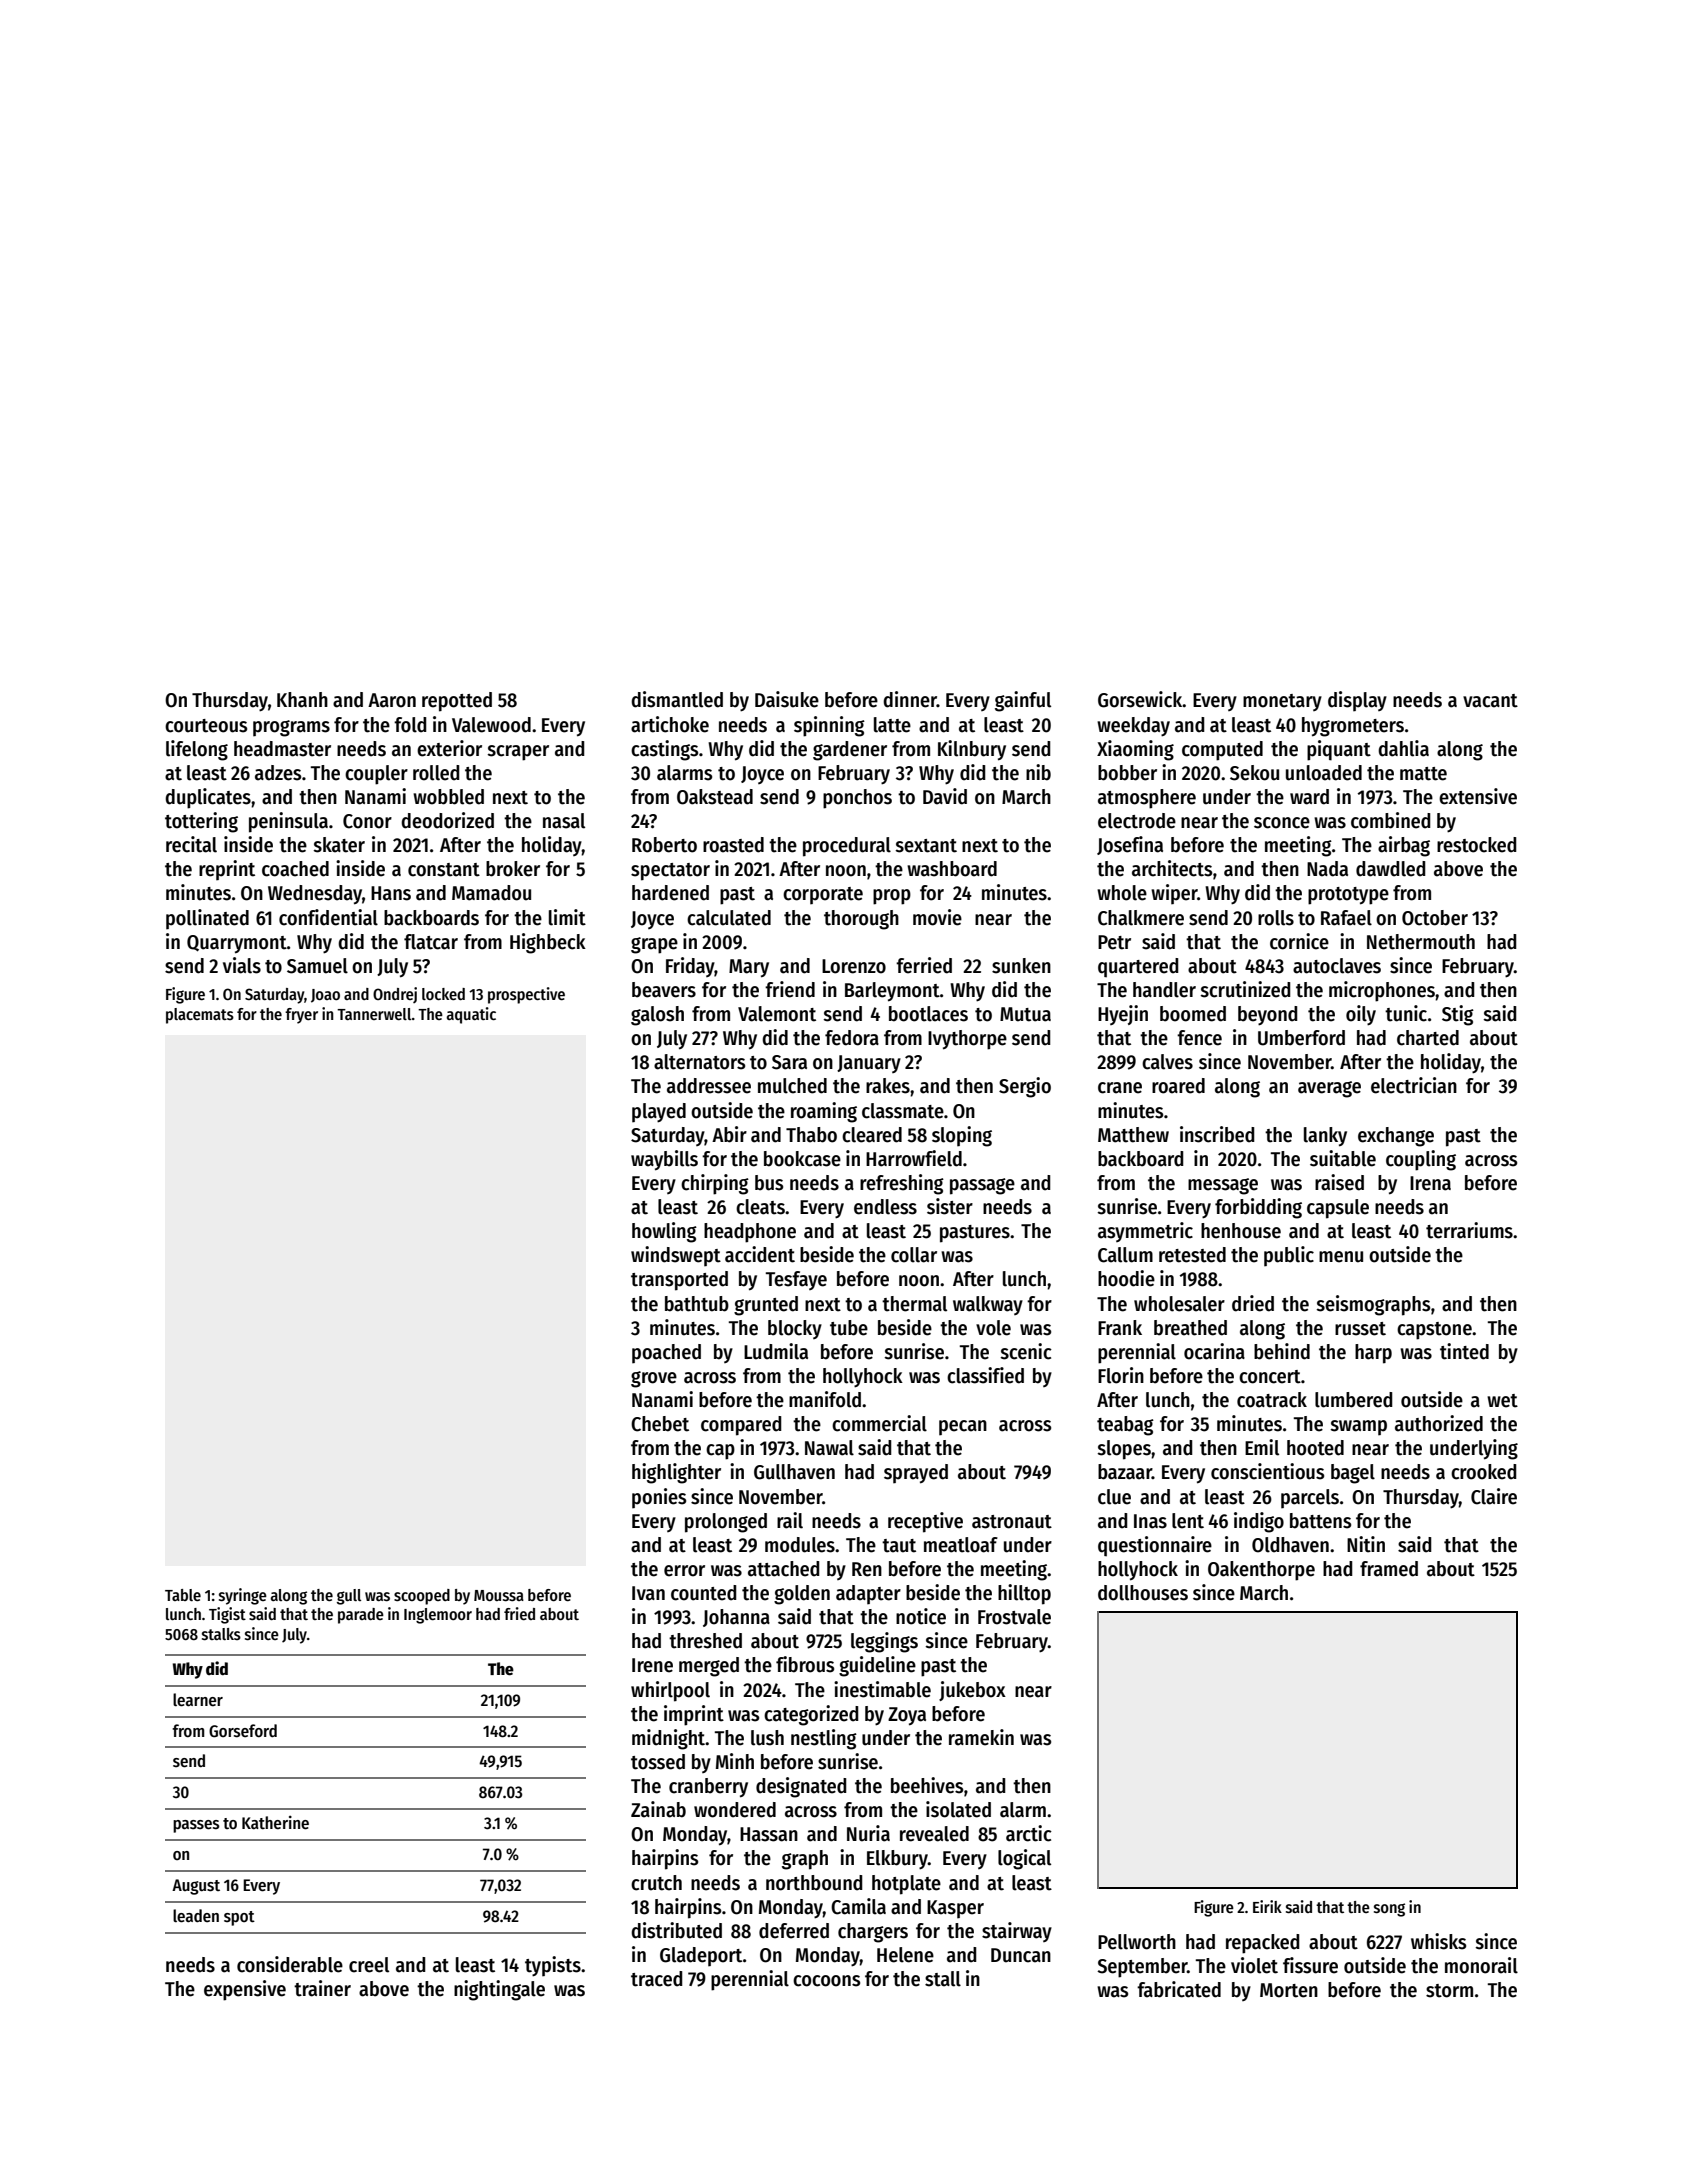 The width and height of the screenshot is (1683, 2178). I want to click on Irene, so click(652, 1665).
